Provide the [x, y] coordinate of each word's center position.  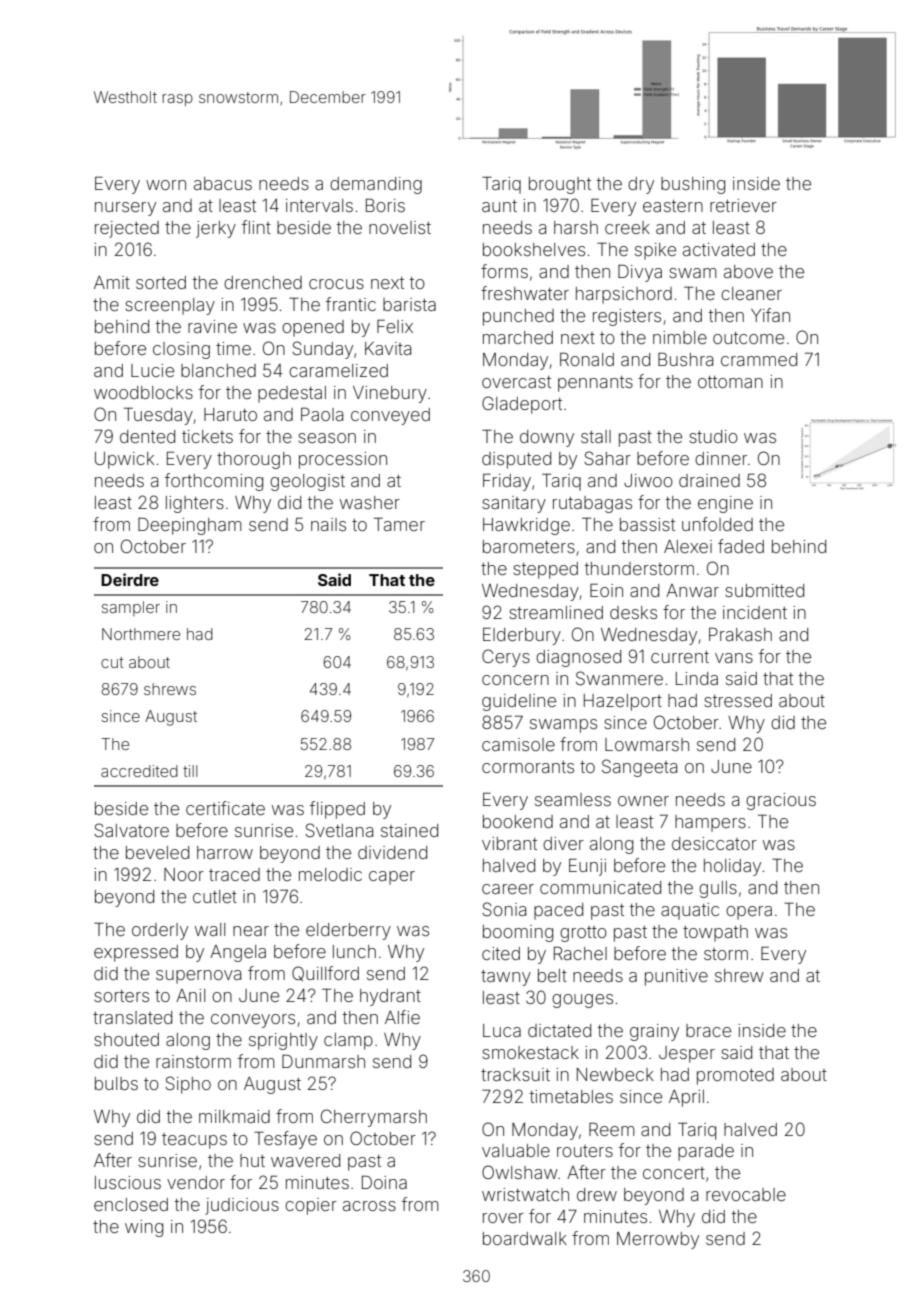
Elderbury [522, 636]
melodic [330, 874]
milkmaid [234, 1116]
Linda [697, 678]
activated [719, 249]
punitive [676, 977]
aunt [499, 206]
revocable [746, 1194]
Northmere [141, 634]
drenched [263, 282]
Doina [384, 1182]
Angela [238, 953]
